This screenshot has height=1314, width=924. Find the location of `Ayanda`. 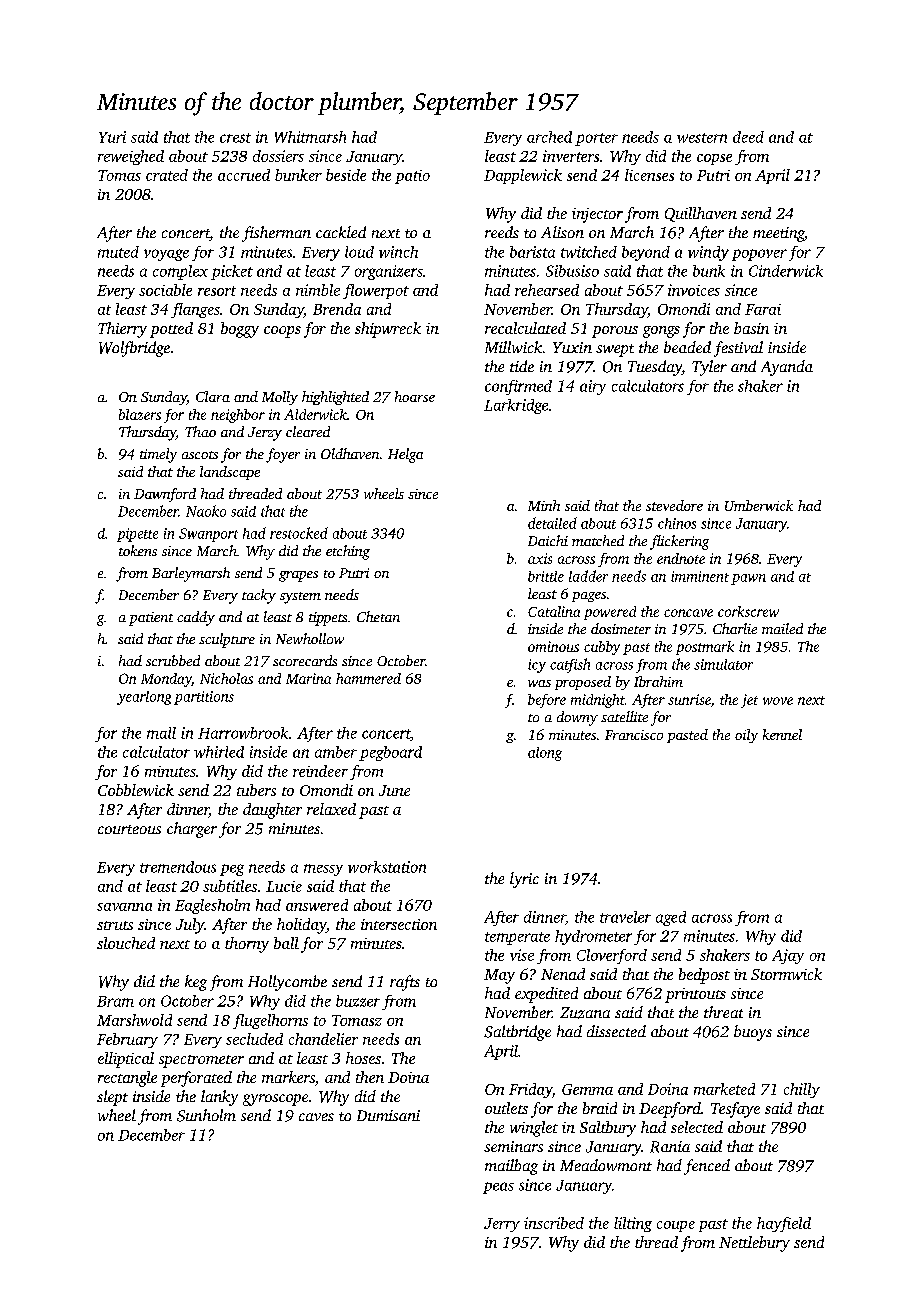

Ayanda is located at coordinates (787, 368).
